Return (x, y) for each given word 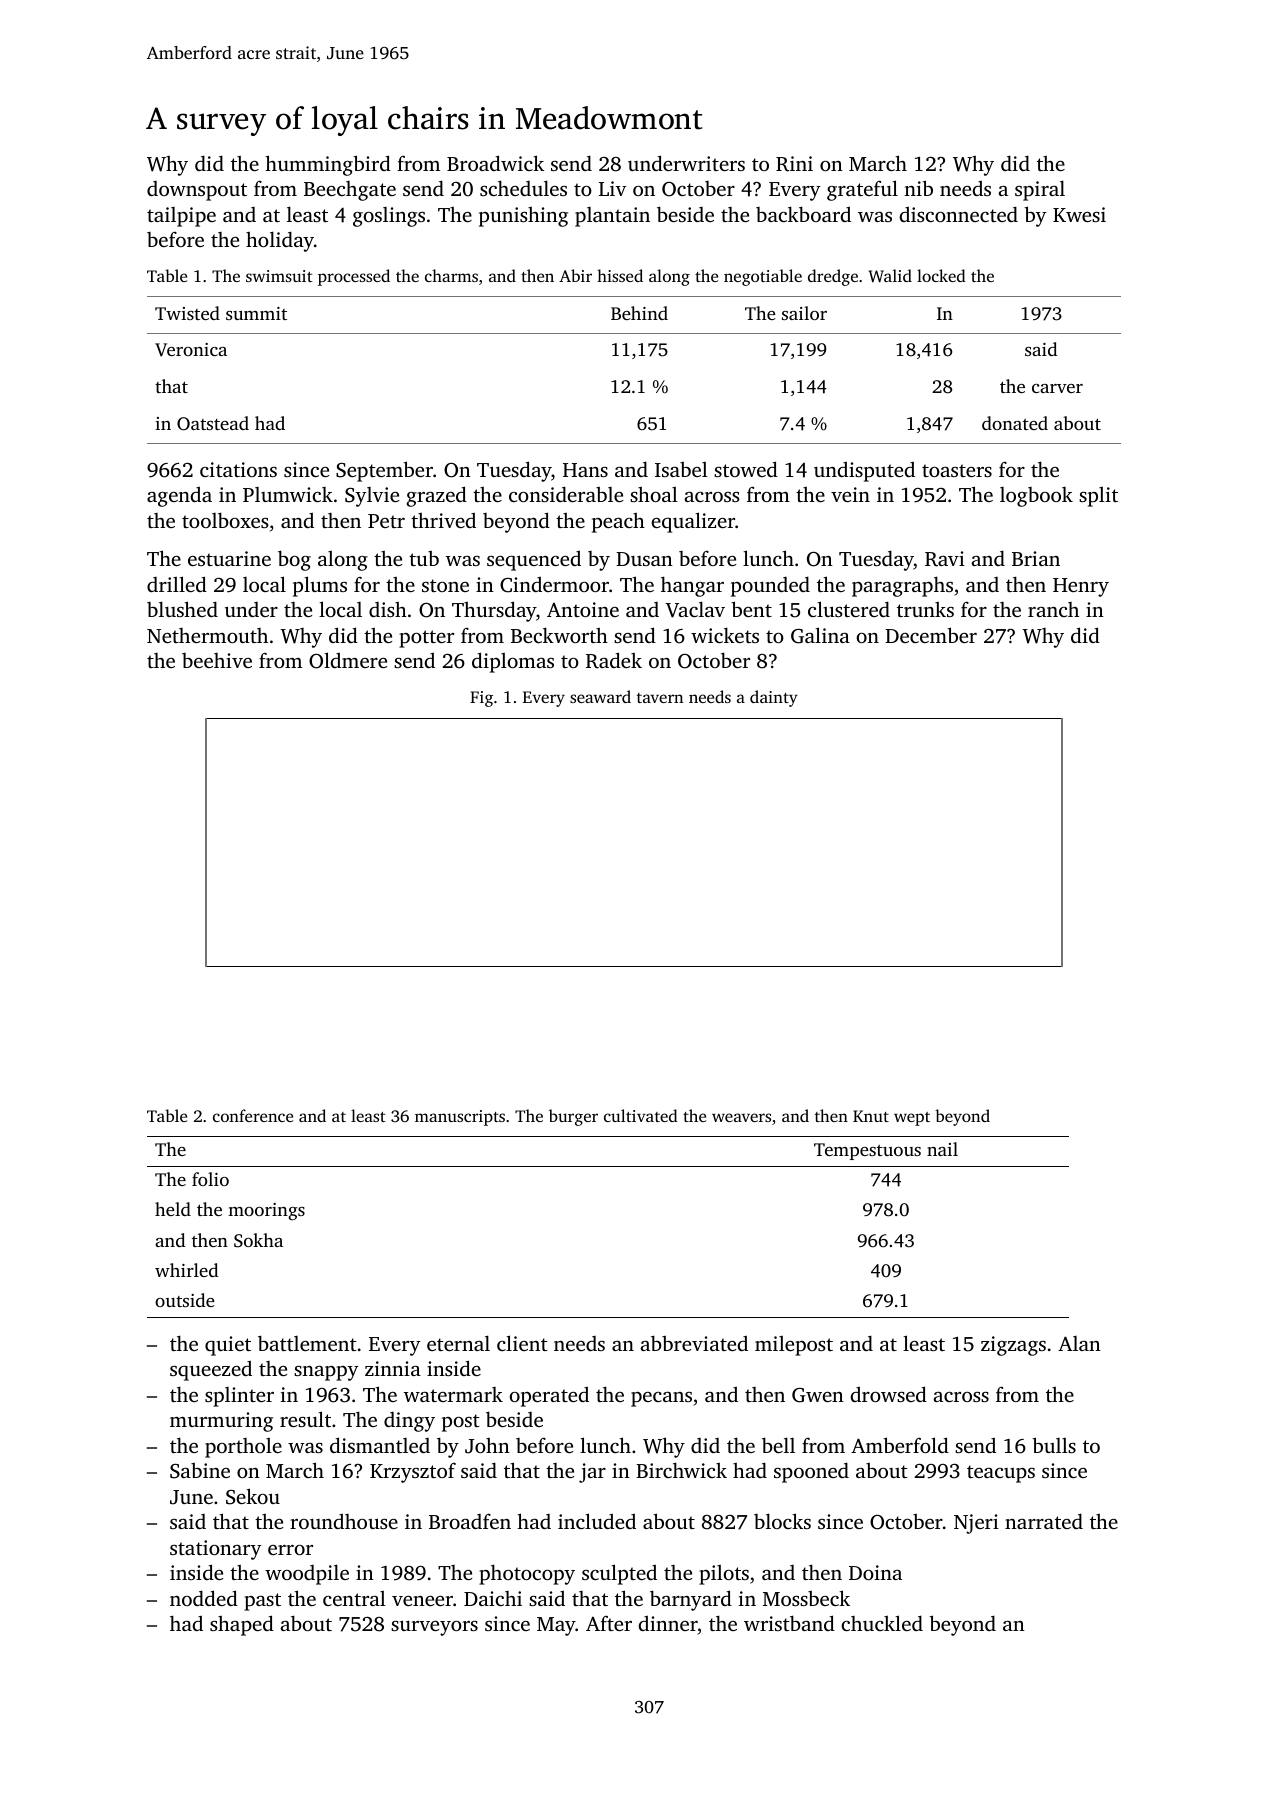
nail (942, 1149)
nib (918, 188)
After (609, 1623)
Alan (1079, 1343)
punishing (523, 217)
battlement (307, 1343)
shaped (242, 1625)
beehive (217, 660)
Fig (481, 699)
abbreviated (694, 1343)
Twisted (187, 313)
